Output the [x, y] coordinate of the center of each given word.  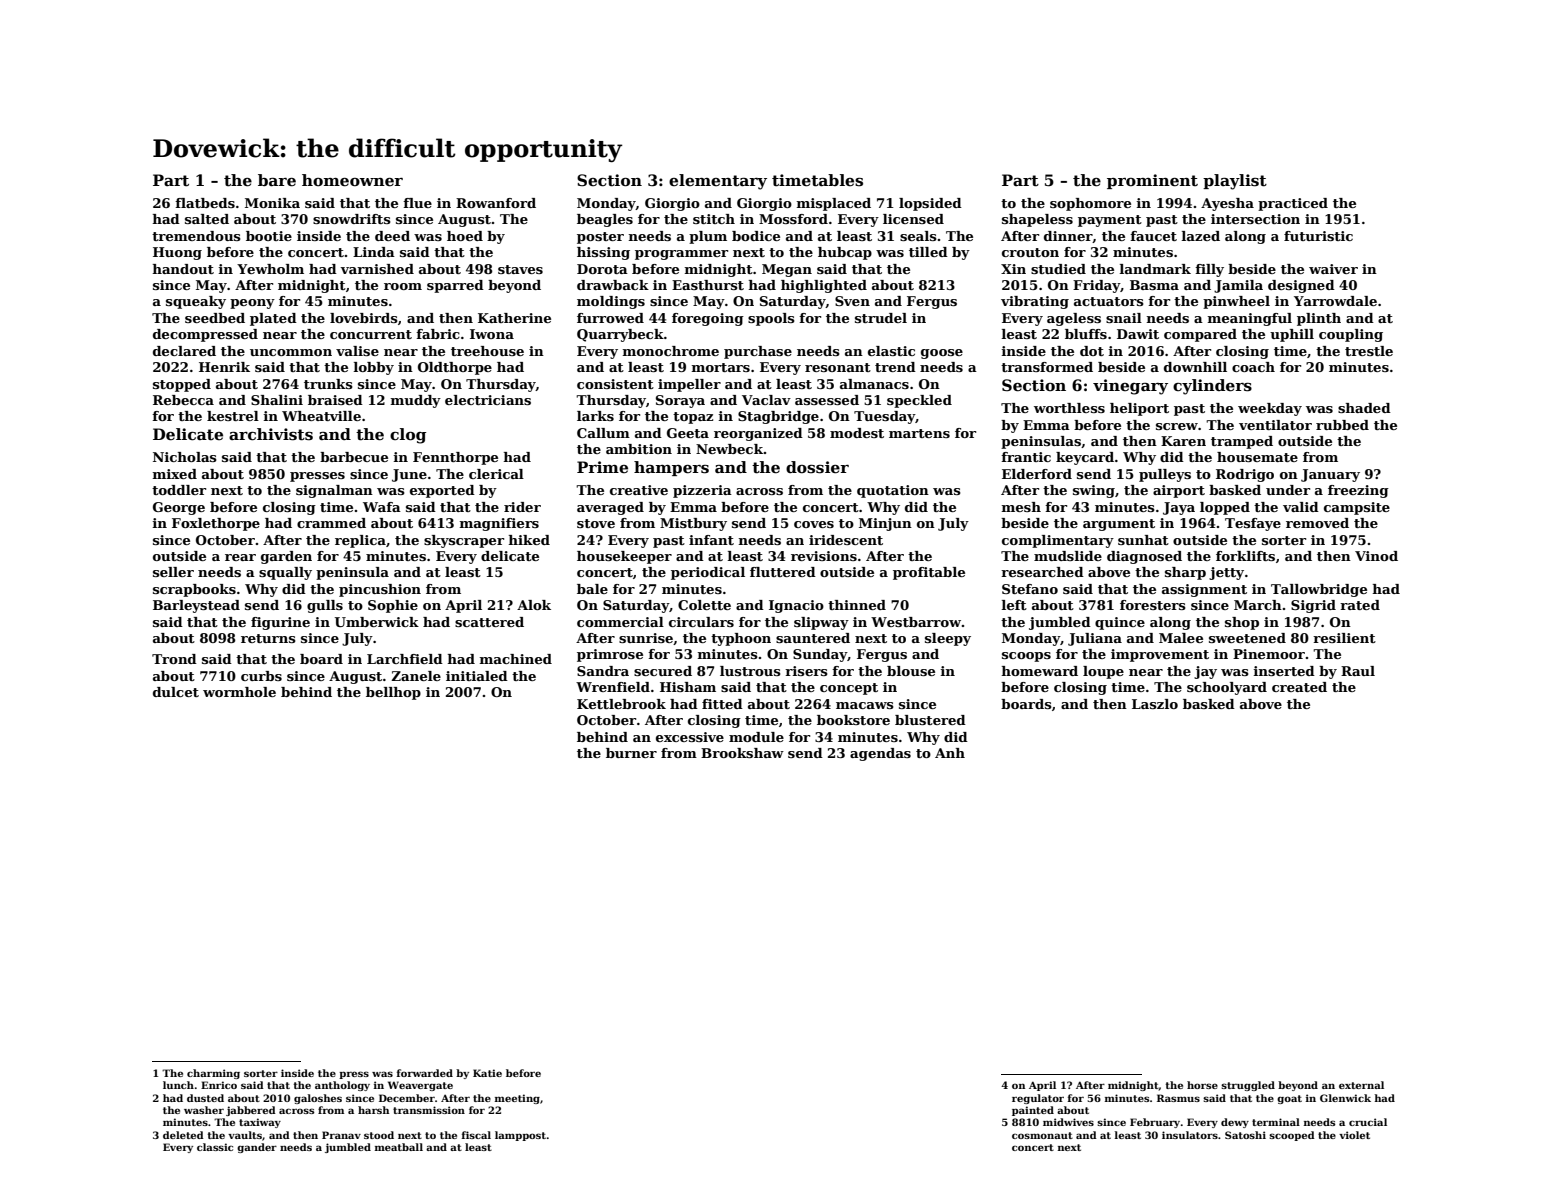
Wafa [382, 507]
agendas [880, 754]
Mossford [793, 219]
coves [814, 524]
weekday [1270, 409]
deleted [183, 1135]
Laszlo [1155, 704]
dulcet [176, 692]
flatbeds [205, 203]
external [1361, 1085]
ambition [639, 449]
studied [1058, 269]
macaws [865, 705]
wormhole [239, 692]
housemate [1257, 457]
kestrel [233, 416]
